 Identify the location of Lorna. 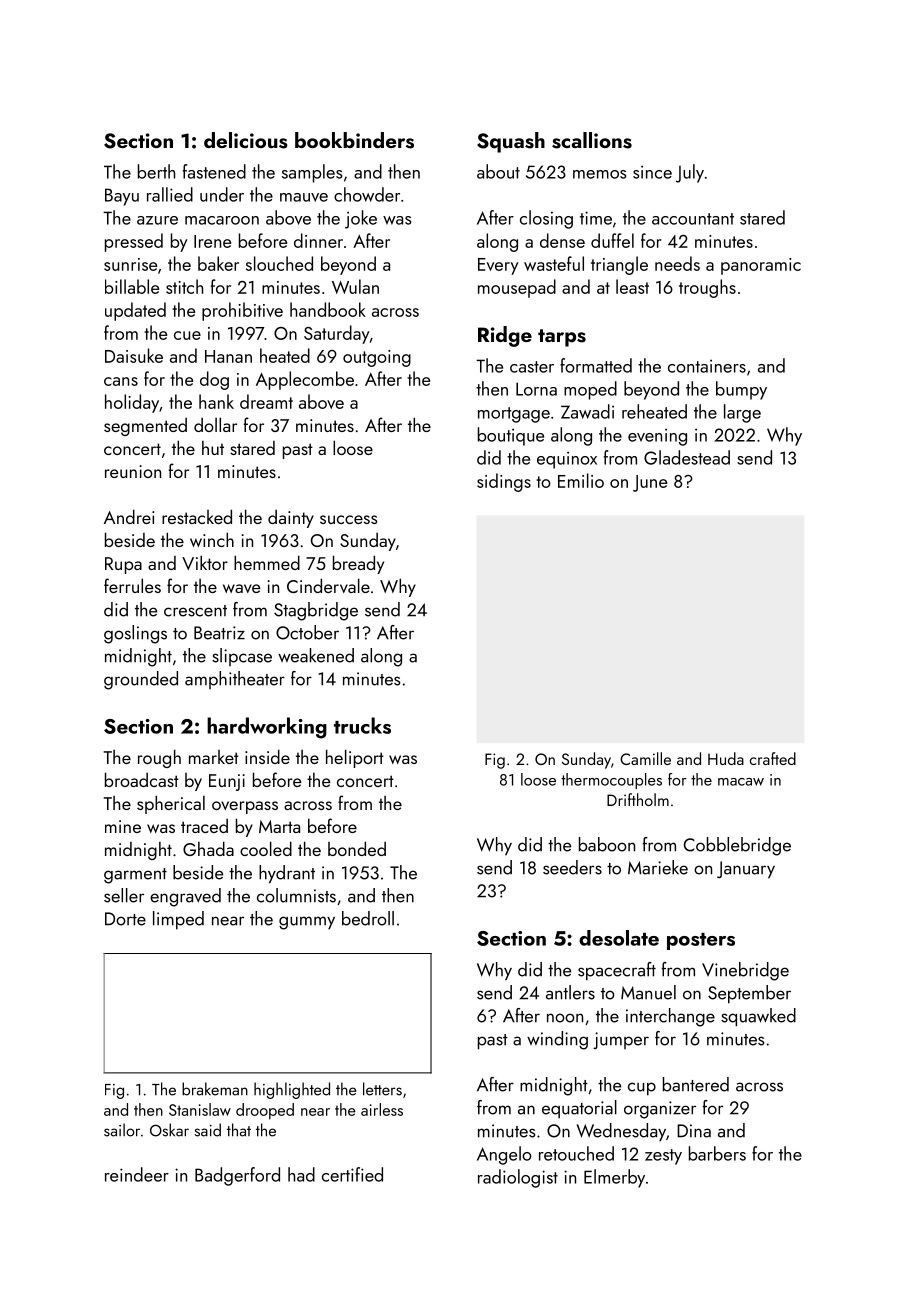
(536, 389).
